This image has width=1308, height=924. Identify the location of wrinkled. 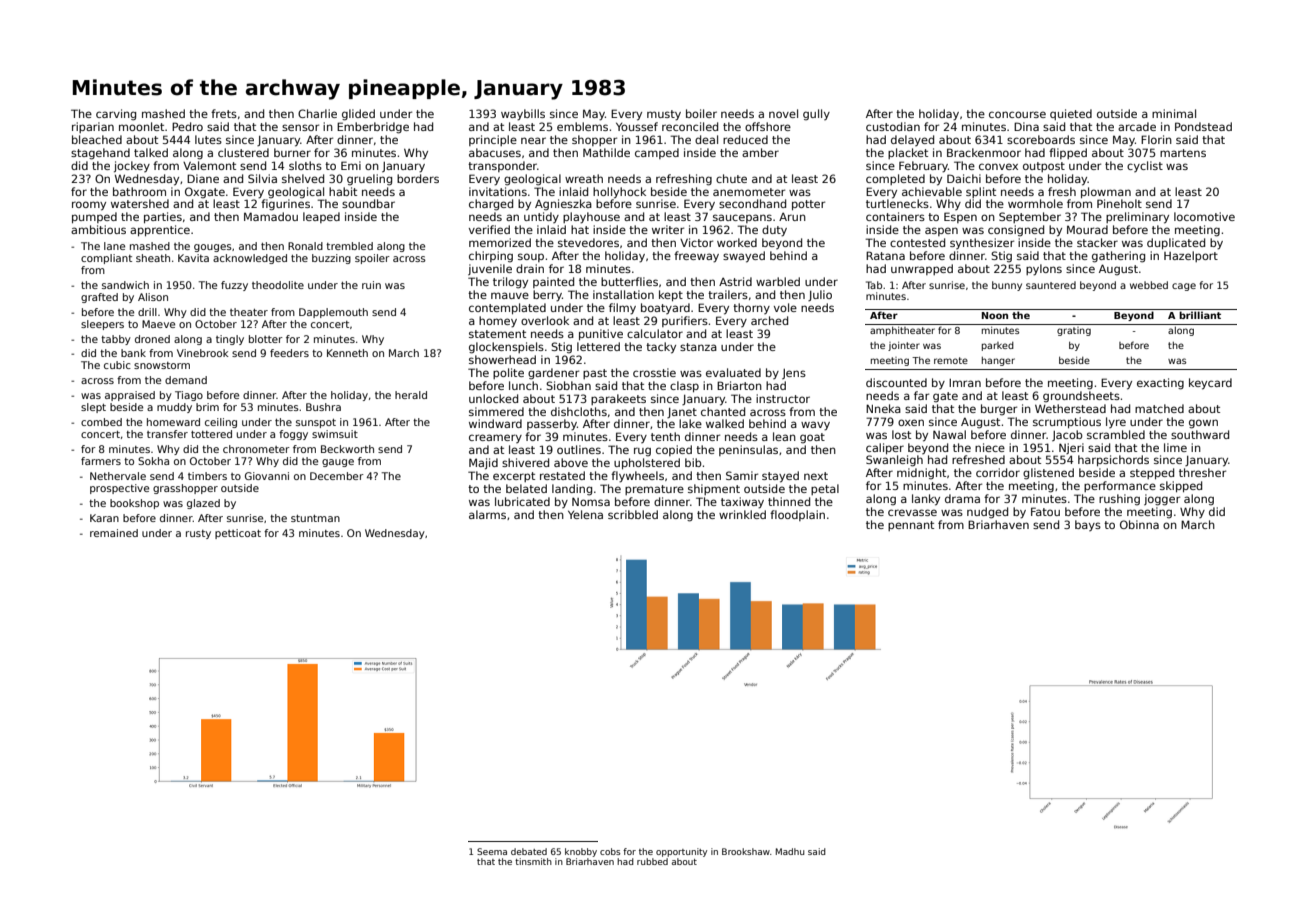
(742, 514).
